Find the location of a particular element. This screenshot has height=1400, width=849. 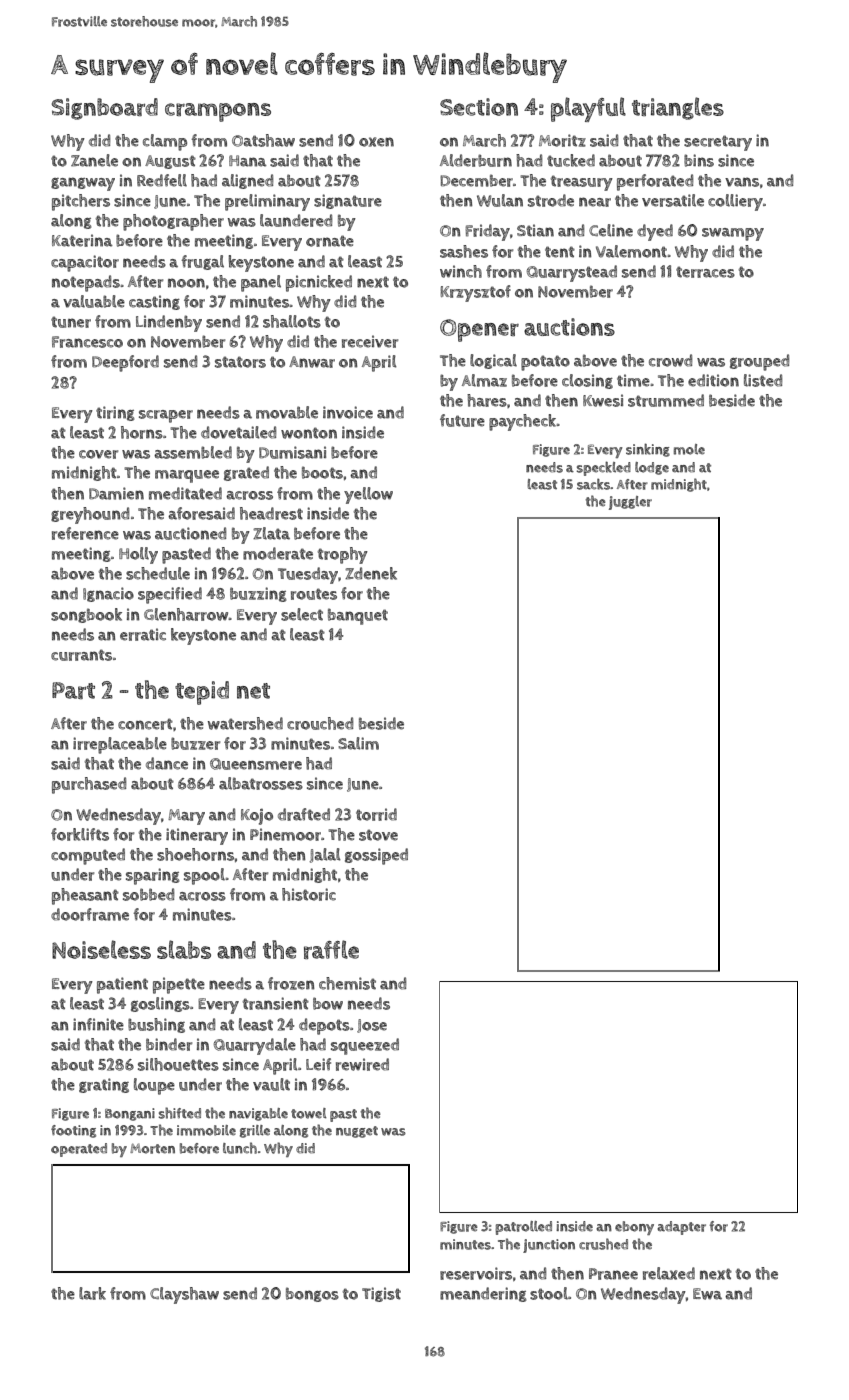

crampons is located at coordinates (218, 112).
